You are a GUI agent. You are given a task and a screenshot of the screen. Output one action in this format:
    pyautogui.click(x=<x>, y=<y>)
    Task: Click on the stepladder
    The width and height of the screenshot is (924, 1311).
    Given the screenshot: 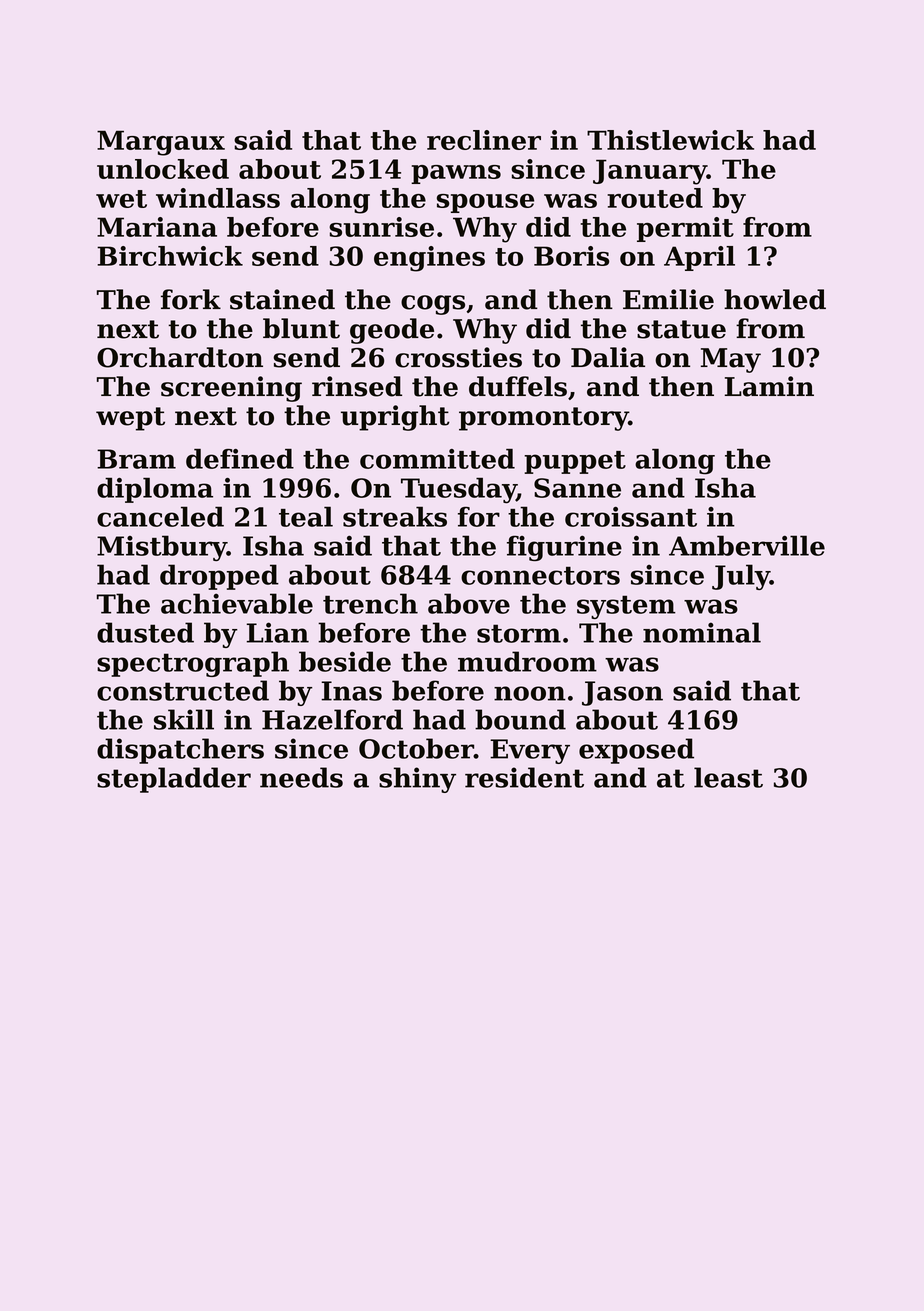 What is the action you would take?
    pyautogui.click(x=174, y=780)
